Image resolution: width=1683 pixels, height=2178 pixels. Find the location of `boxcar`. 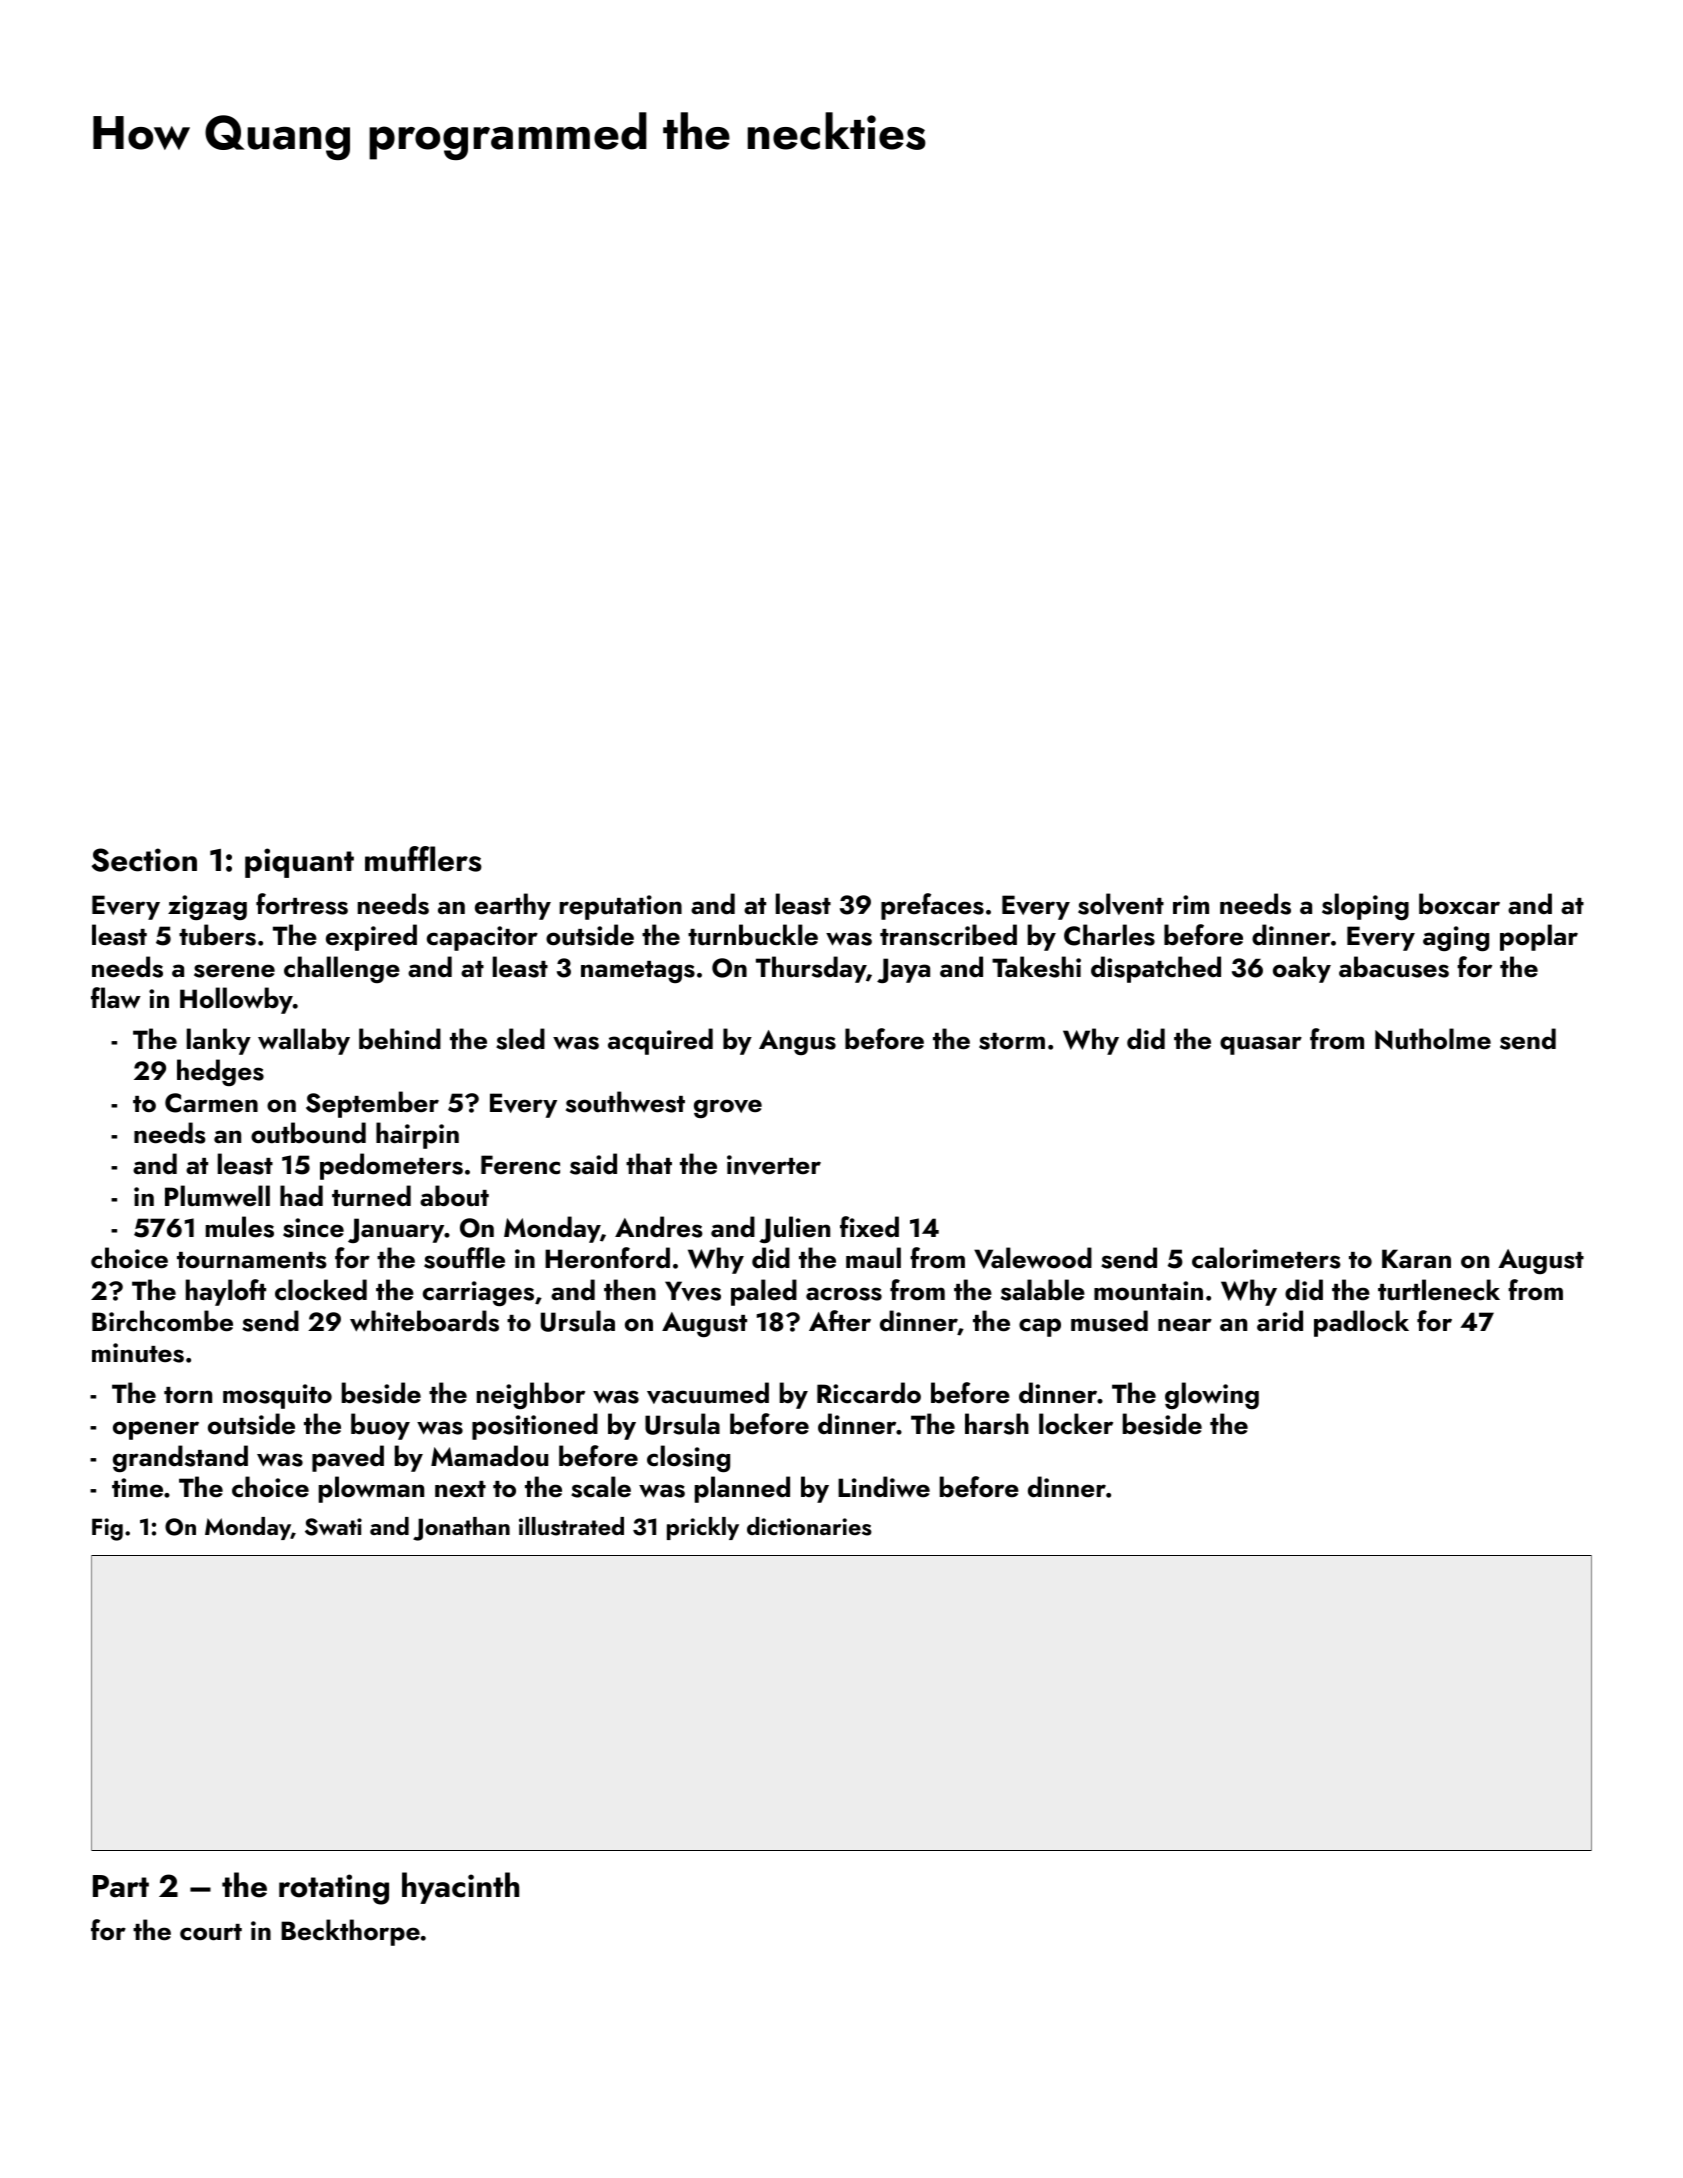

boxcar is located at coordinates (1459, 904).
